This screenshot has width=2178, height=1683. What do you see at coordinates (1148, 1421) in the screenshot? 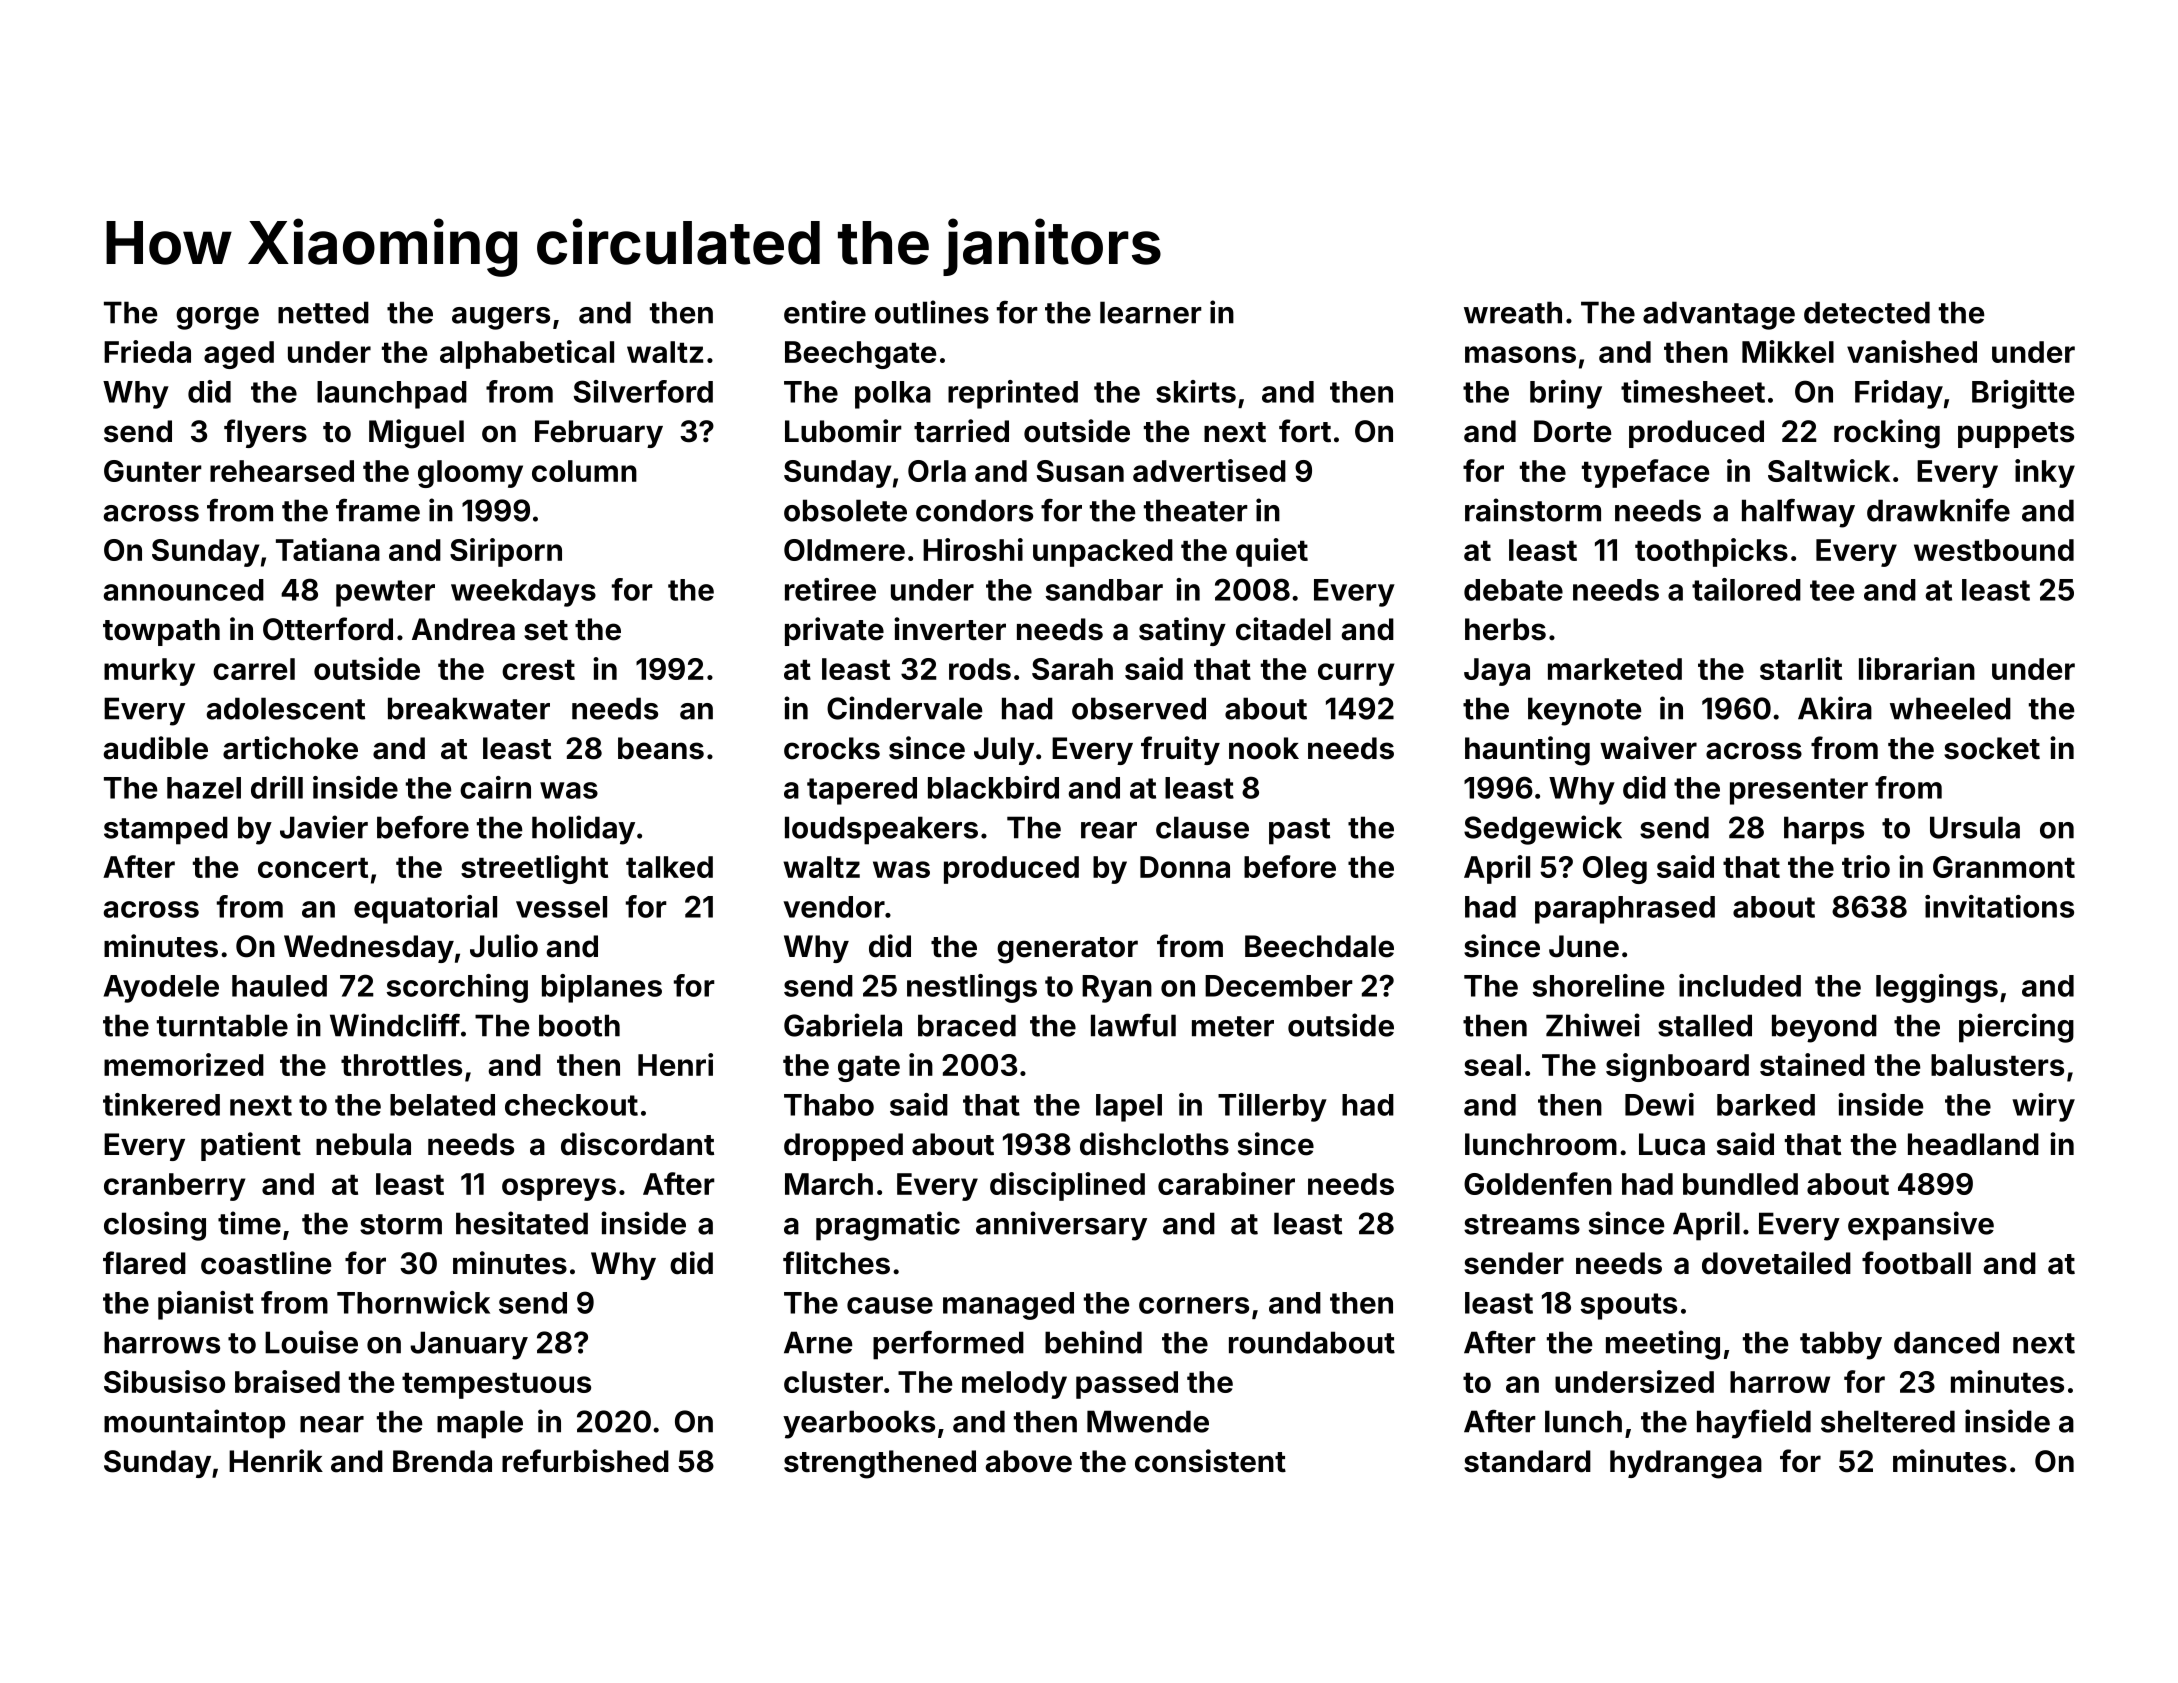
I see `Mwende` at bounding box center [1148, 1421].
